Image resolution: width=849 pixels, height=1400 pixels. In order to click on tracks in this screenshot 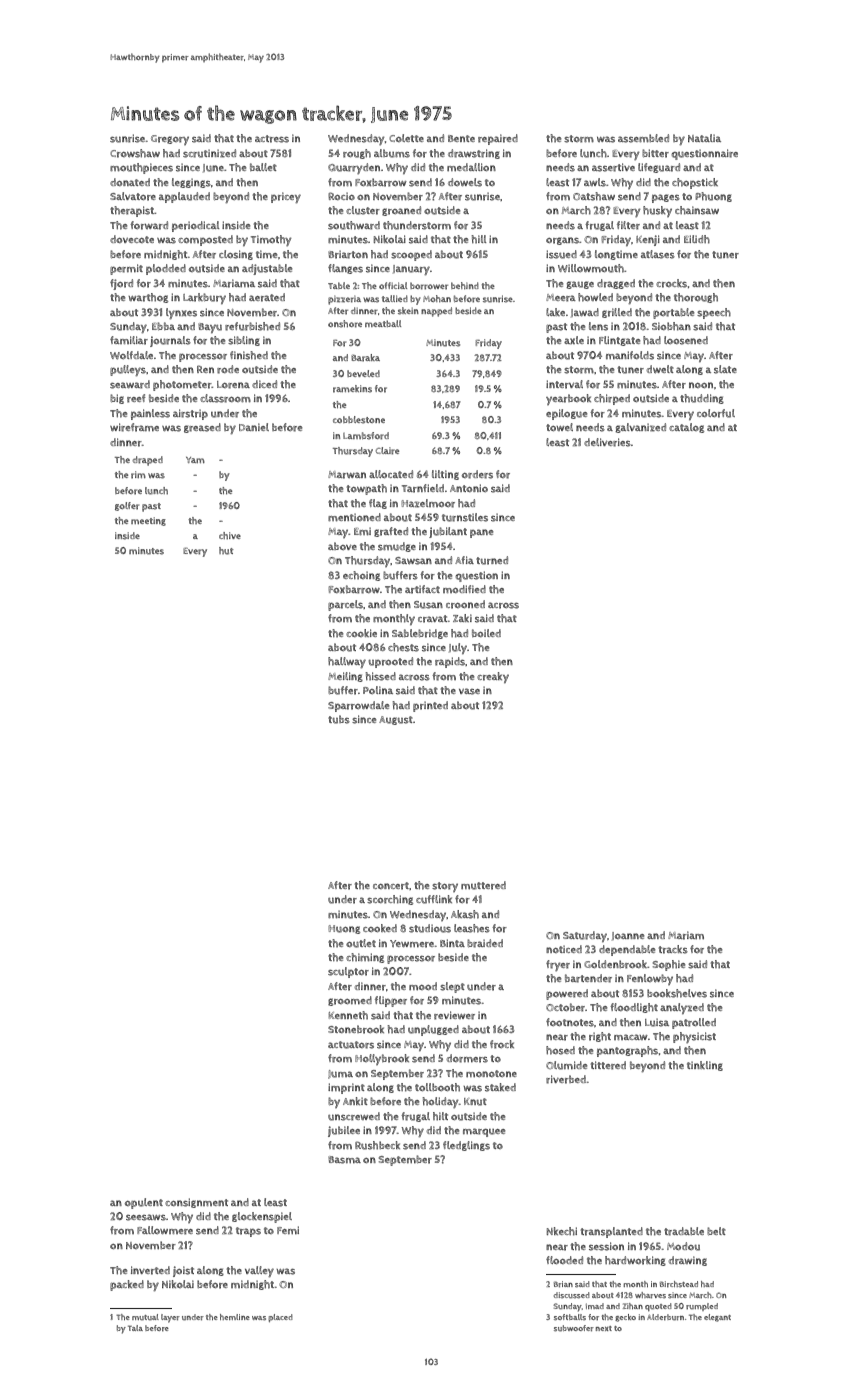, I will do `click(673, 949)`.
